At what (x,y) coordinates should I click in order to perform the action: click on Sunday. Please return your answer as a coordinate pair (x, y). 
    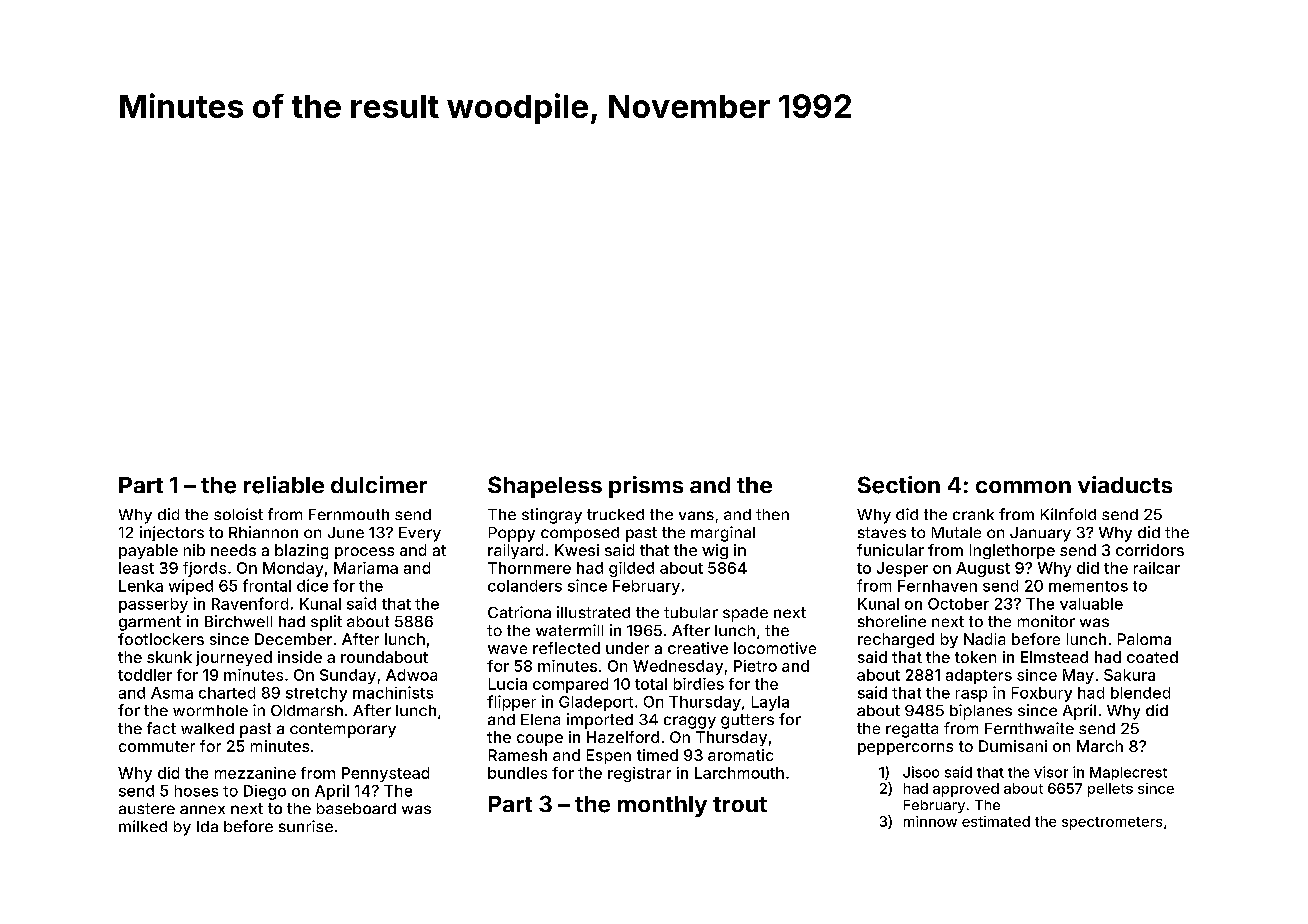
    Looking at the image, I should click on (348, 676).
